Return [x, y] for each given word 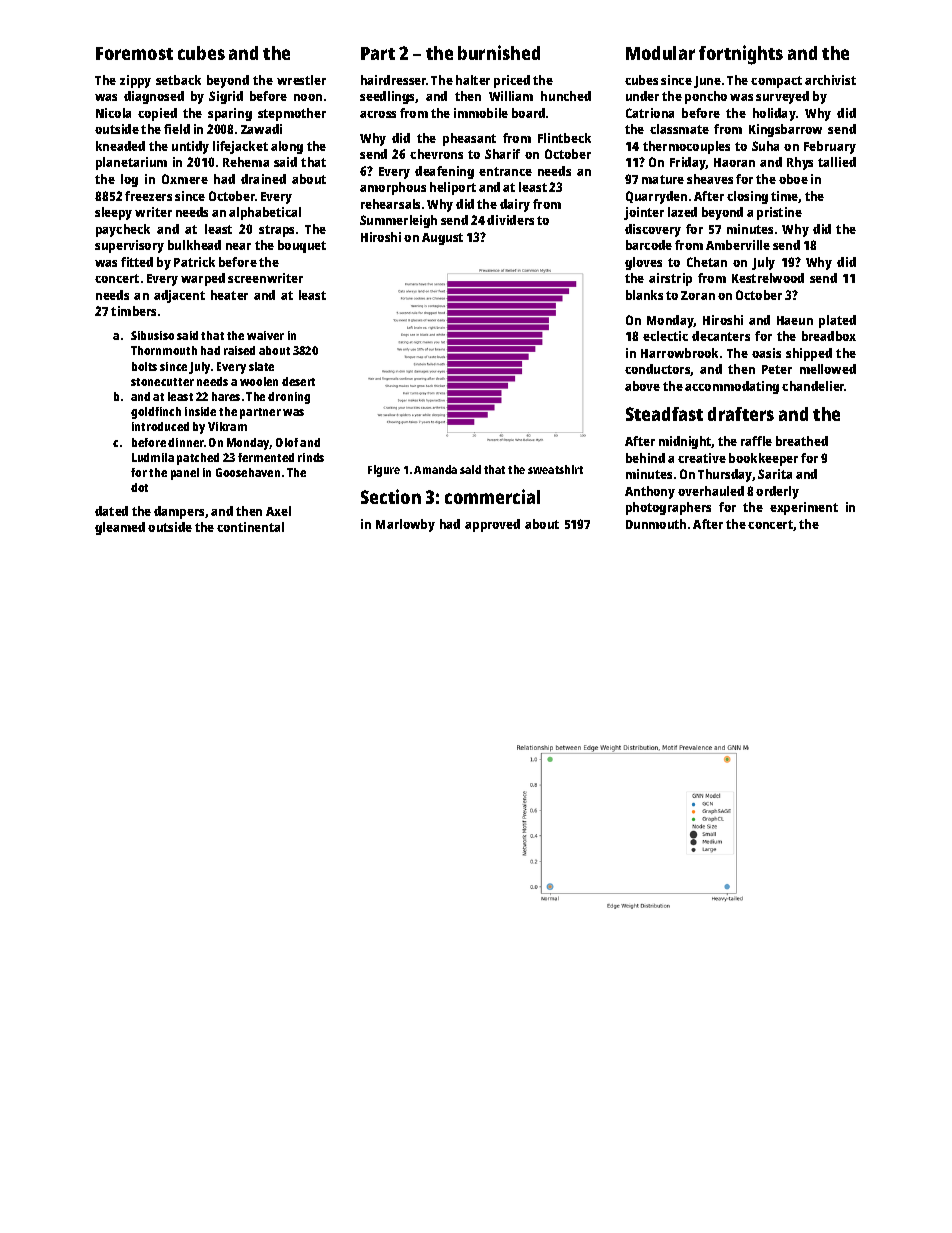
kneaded [120, 146]
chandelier [813, 386]
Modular [660, 53]
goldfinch [156, 413]
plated [837, 321]
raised [239, 350]
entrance [505, 171]
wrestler [301, 80]
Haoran [734, 162]
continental [250, 527]
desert [298, 381]
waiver [265, 335]
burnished [499, 52]
